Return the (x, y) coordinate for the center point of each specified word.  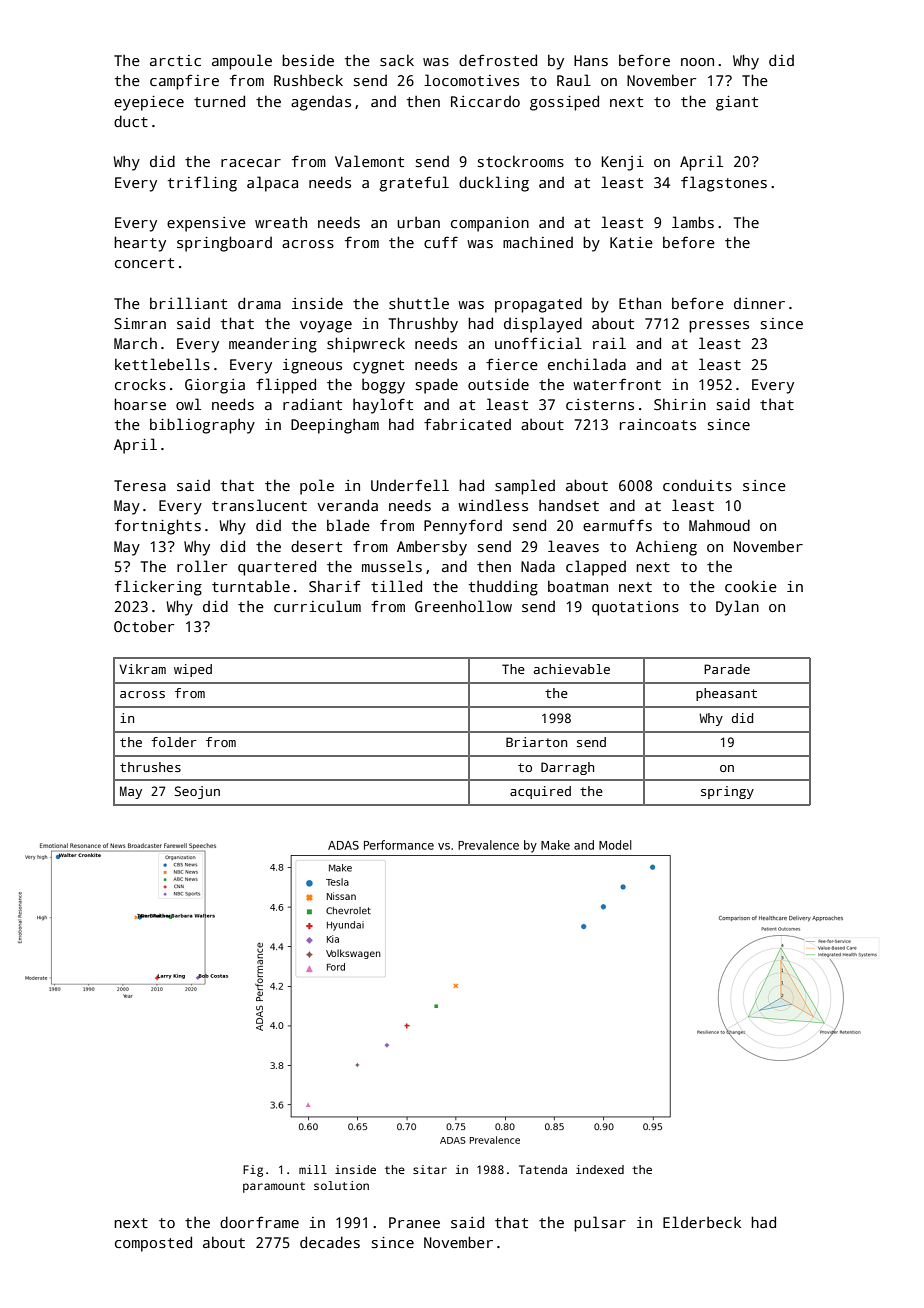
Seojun (197, 792)
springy (727, 792)
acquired (540, 792)
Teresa (140, 485)
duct (131, 121)
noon (697, 62)
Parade (727, 669)
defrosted (498, 60)
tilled (396, 586)
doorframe (259, 1222)
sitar (430, 1169)
